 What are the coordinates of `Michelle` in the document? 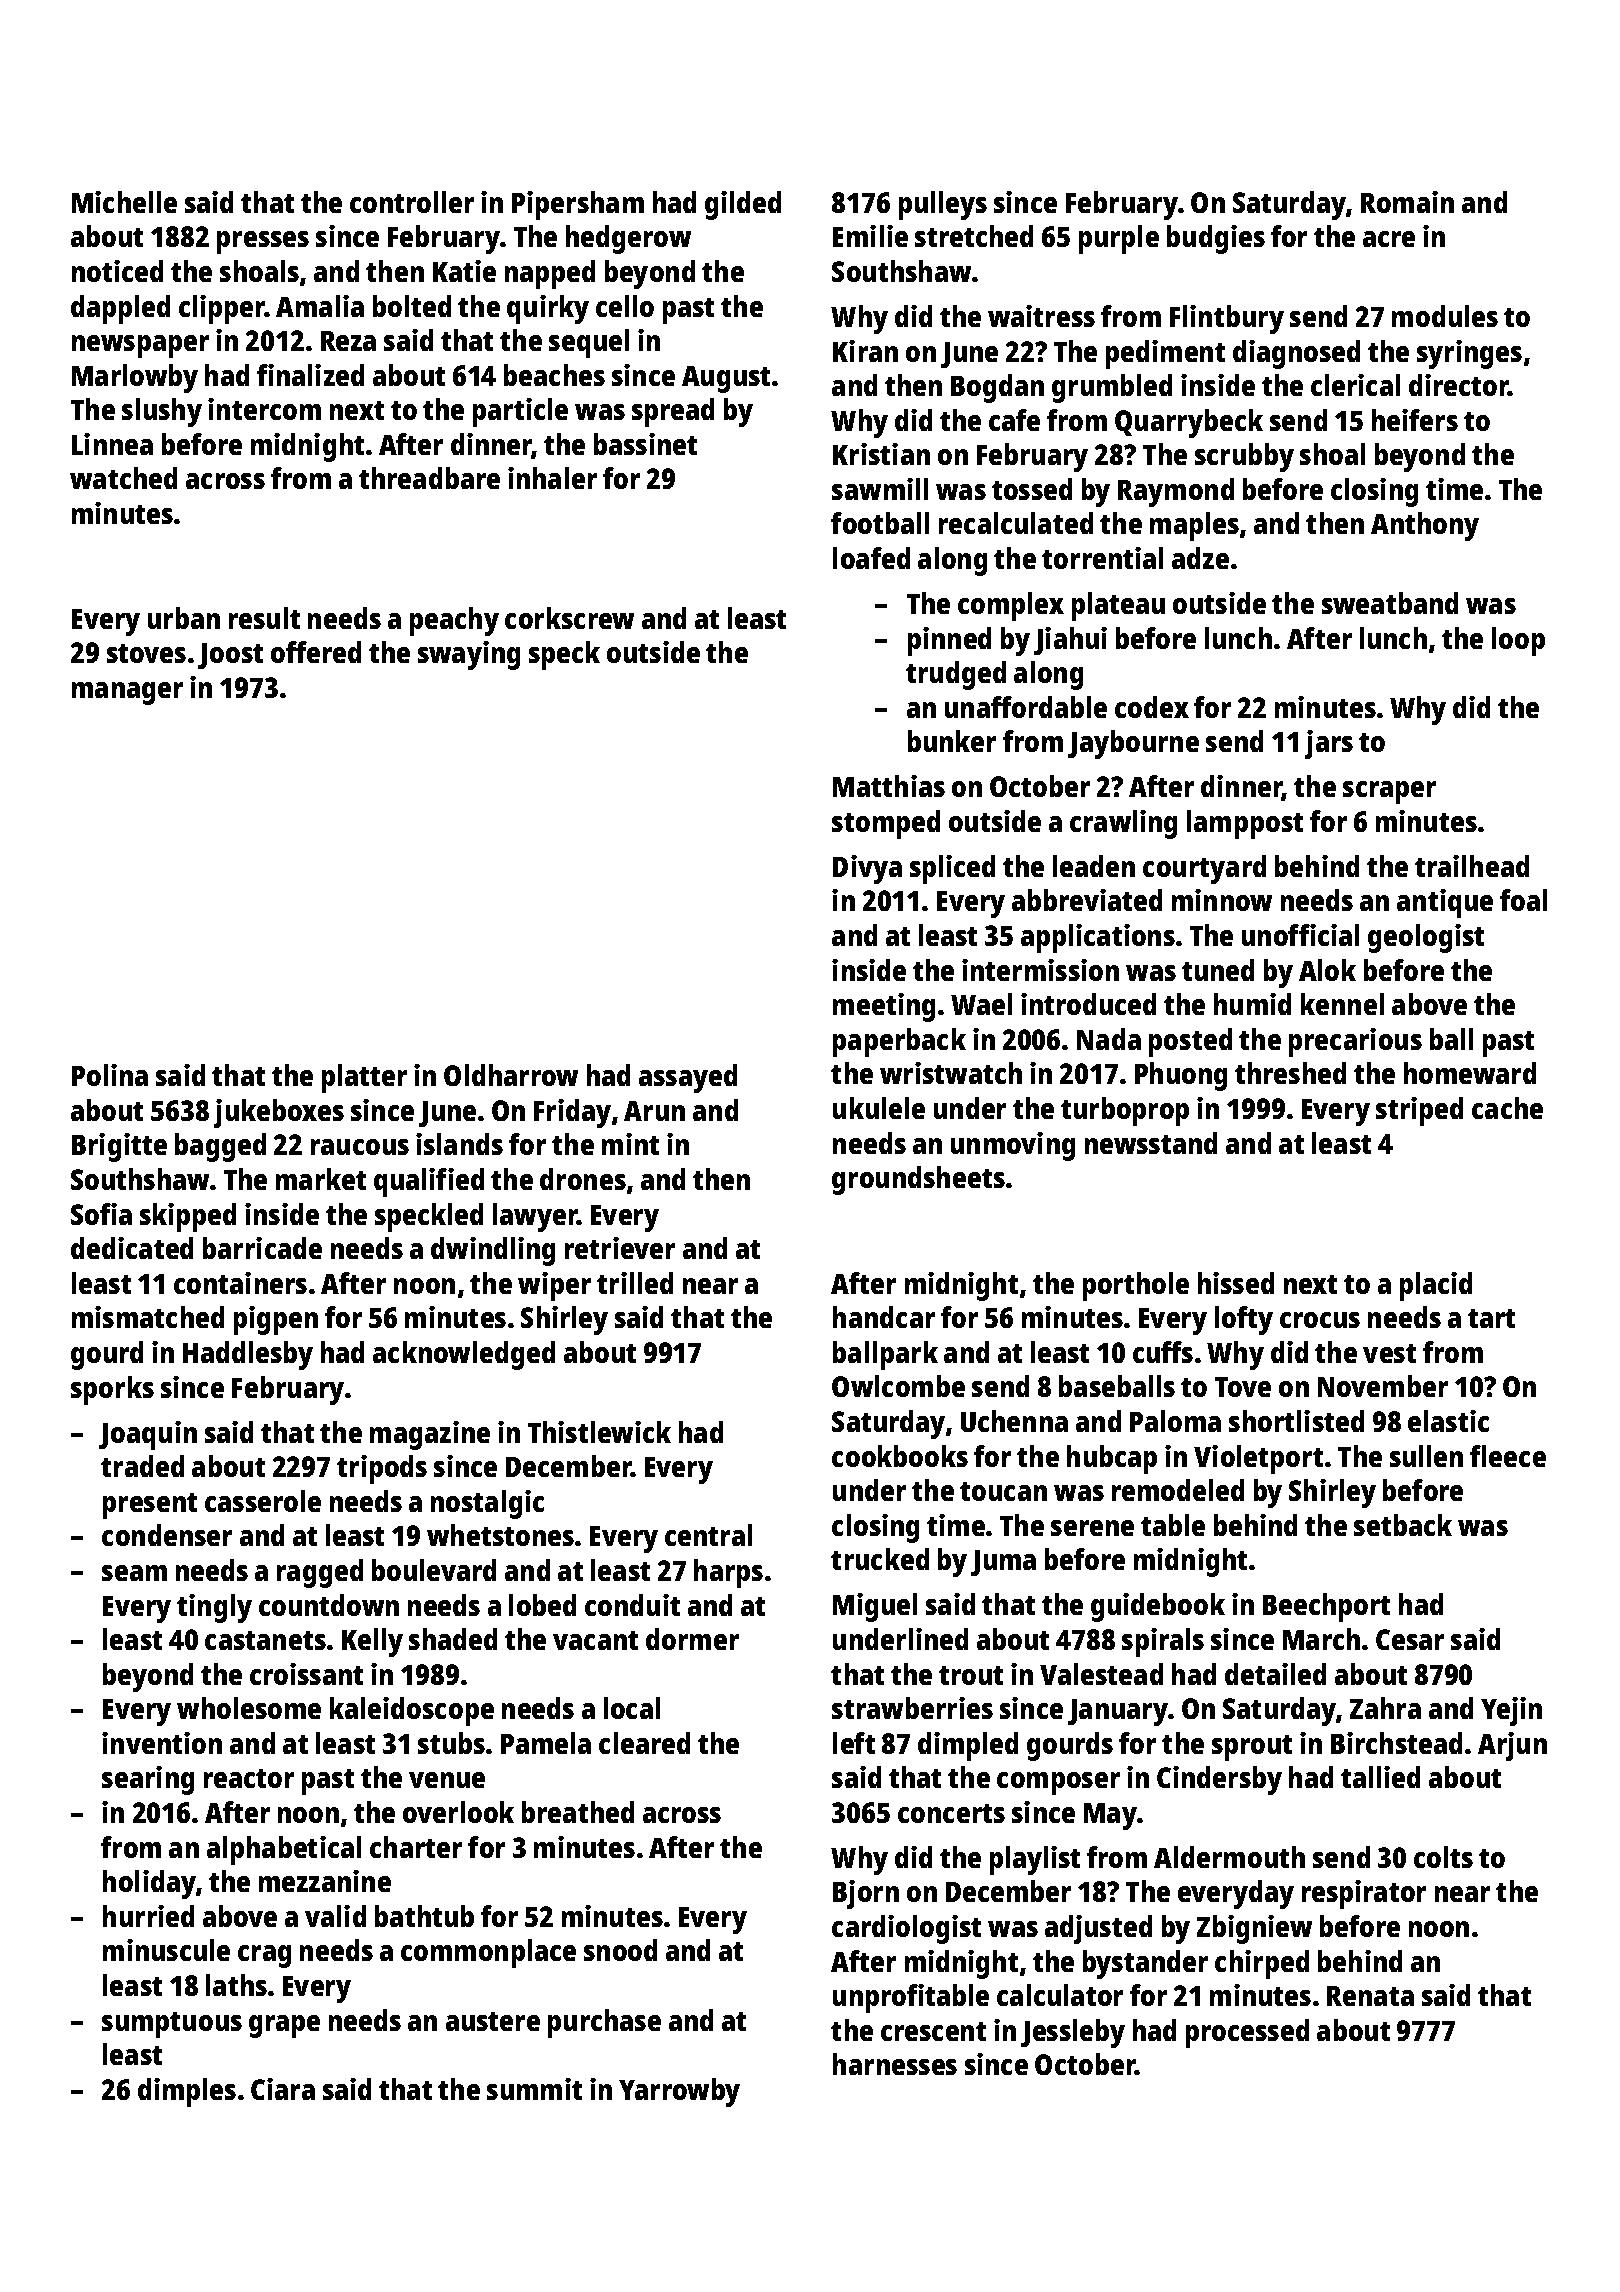 It's located at (124, 202).
